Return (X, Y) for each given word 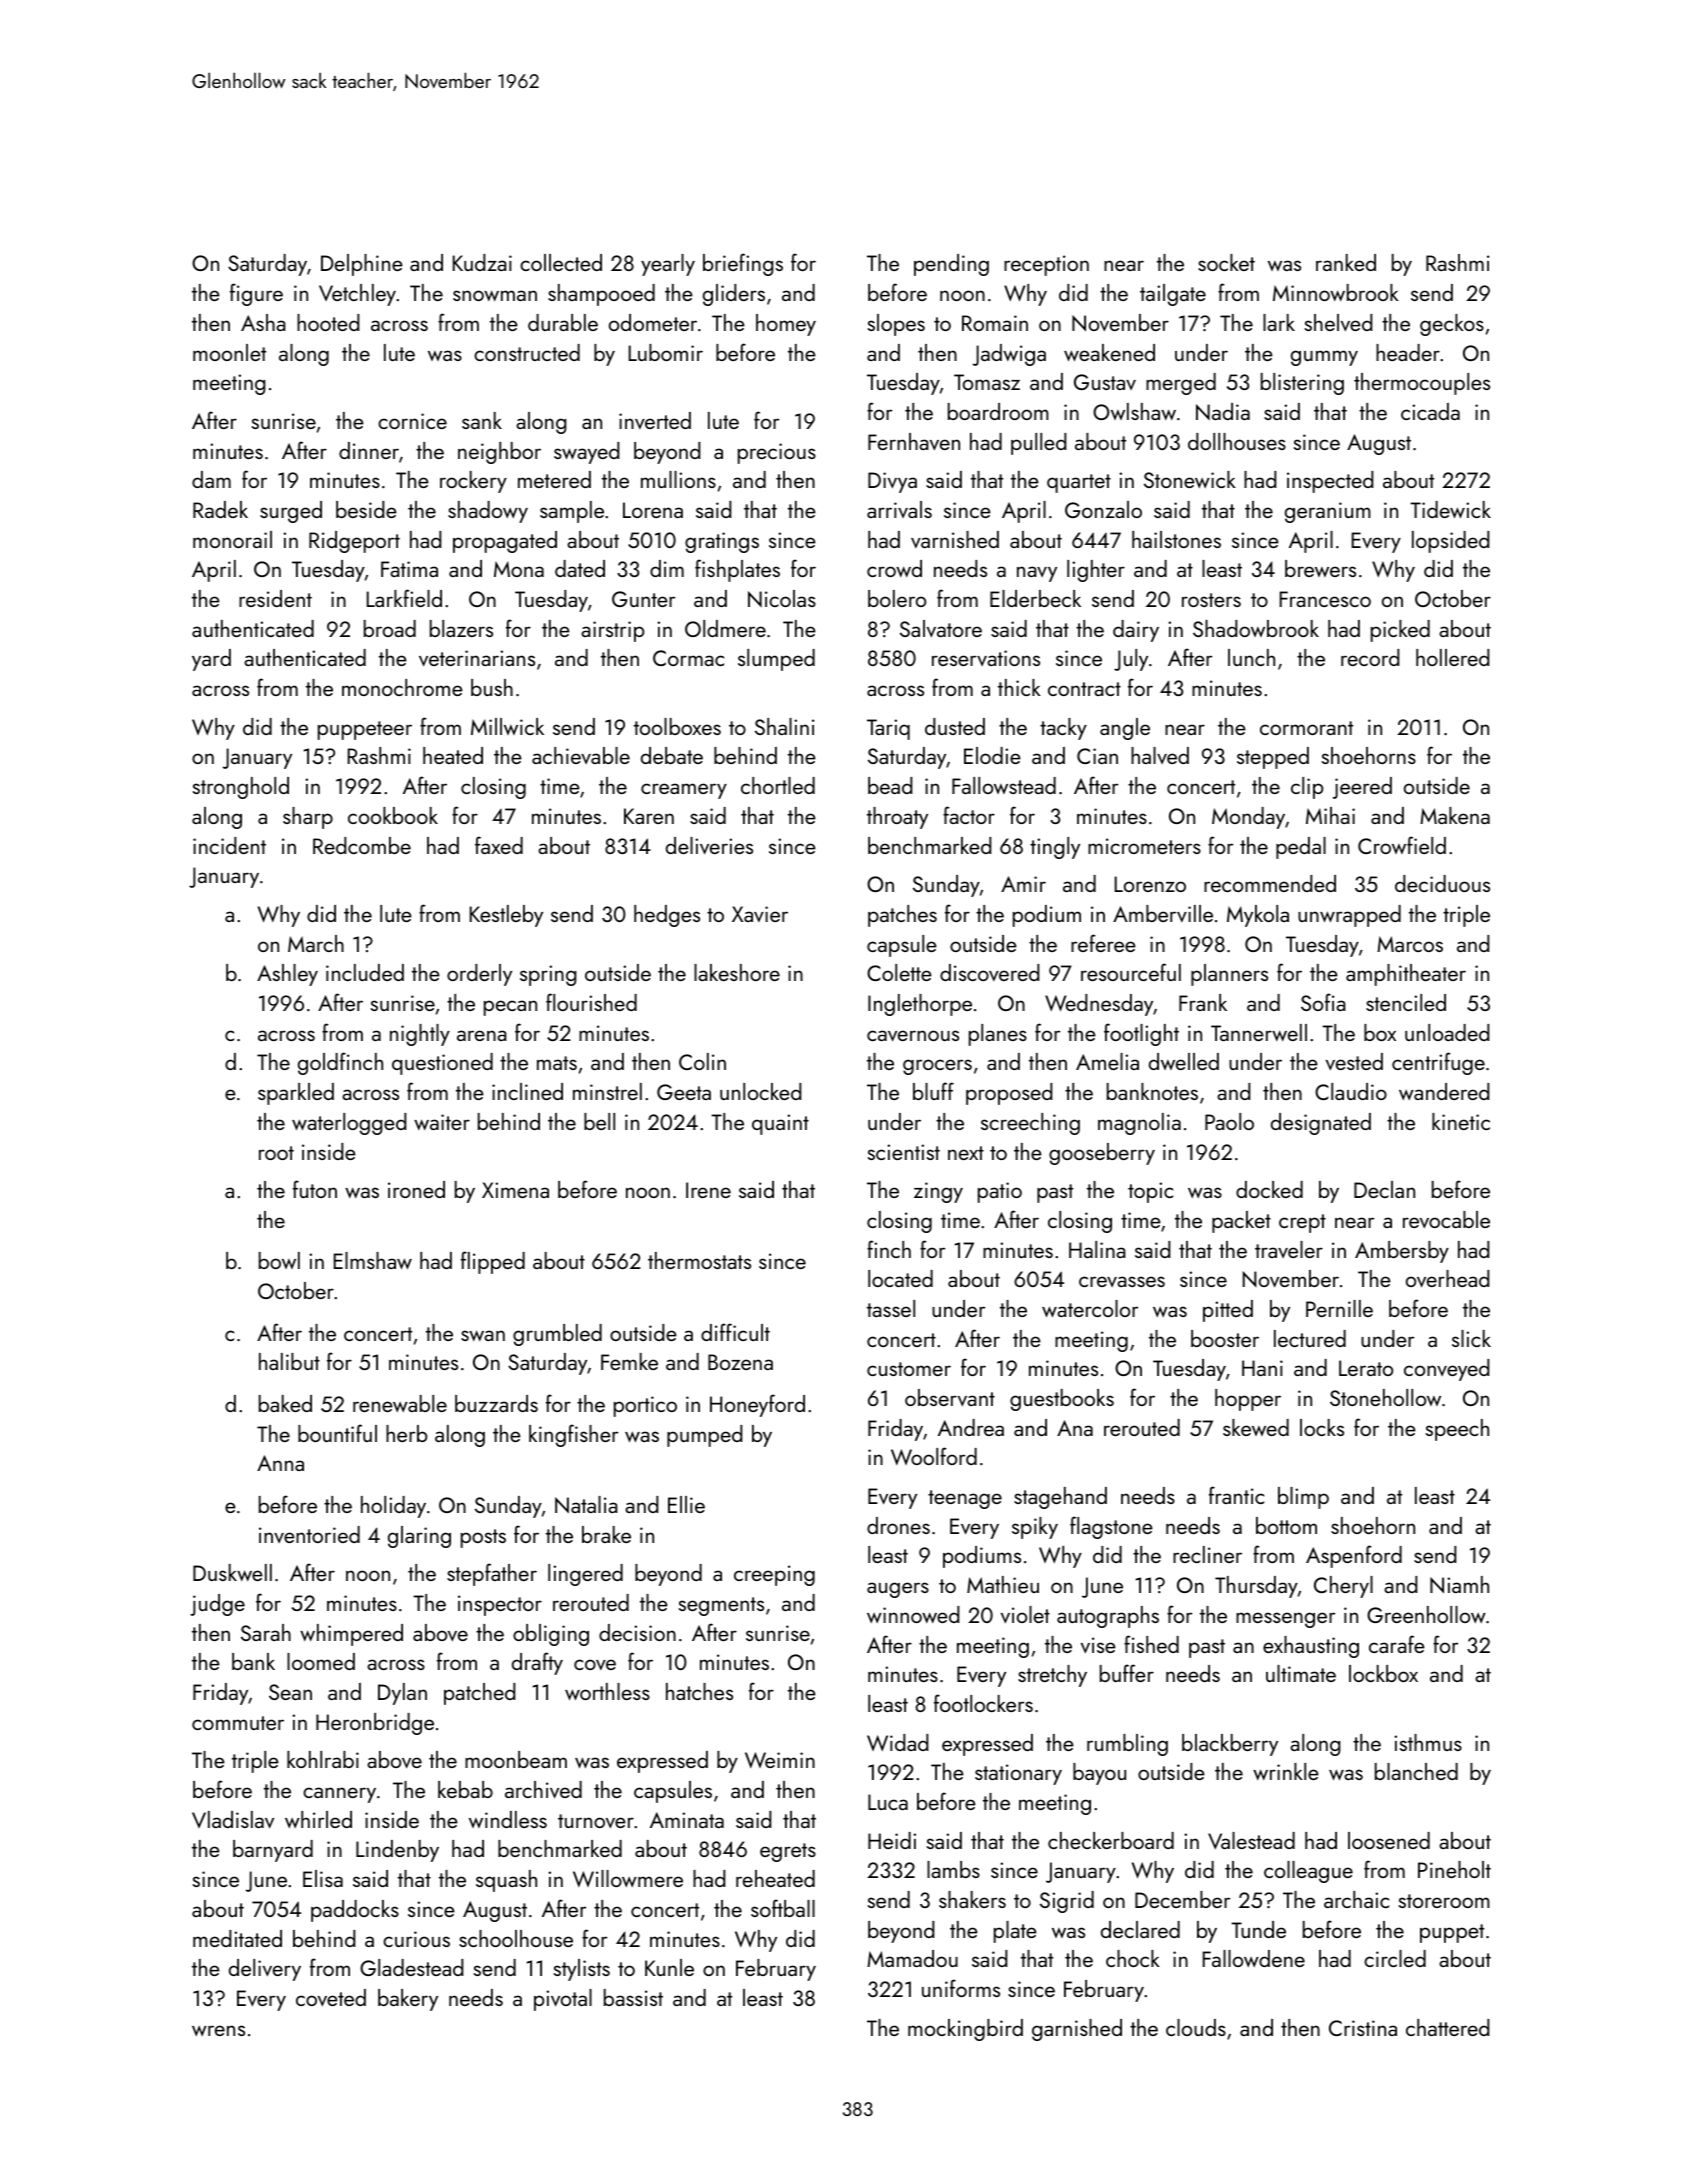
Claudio (1351, 1091)
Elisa (323, 1878)
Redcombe (362, 845)
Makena (1455, 815)
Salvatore (941, 629)
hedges (667, 916)
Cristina (1363, 2028)
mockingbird (965, 2030)
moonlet (229, 352)
